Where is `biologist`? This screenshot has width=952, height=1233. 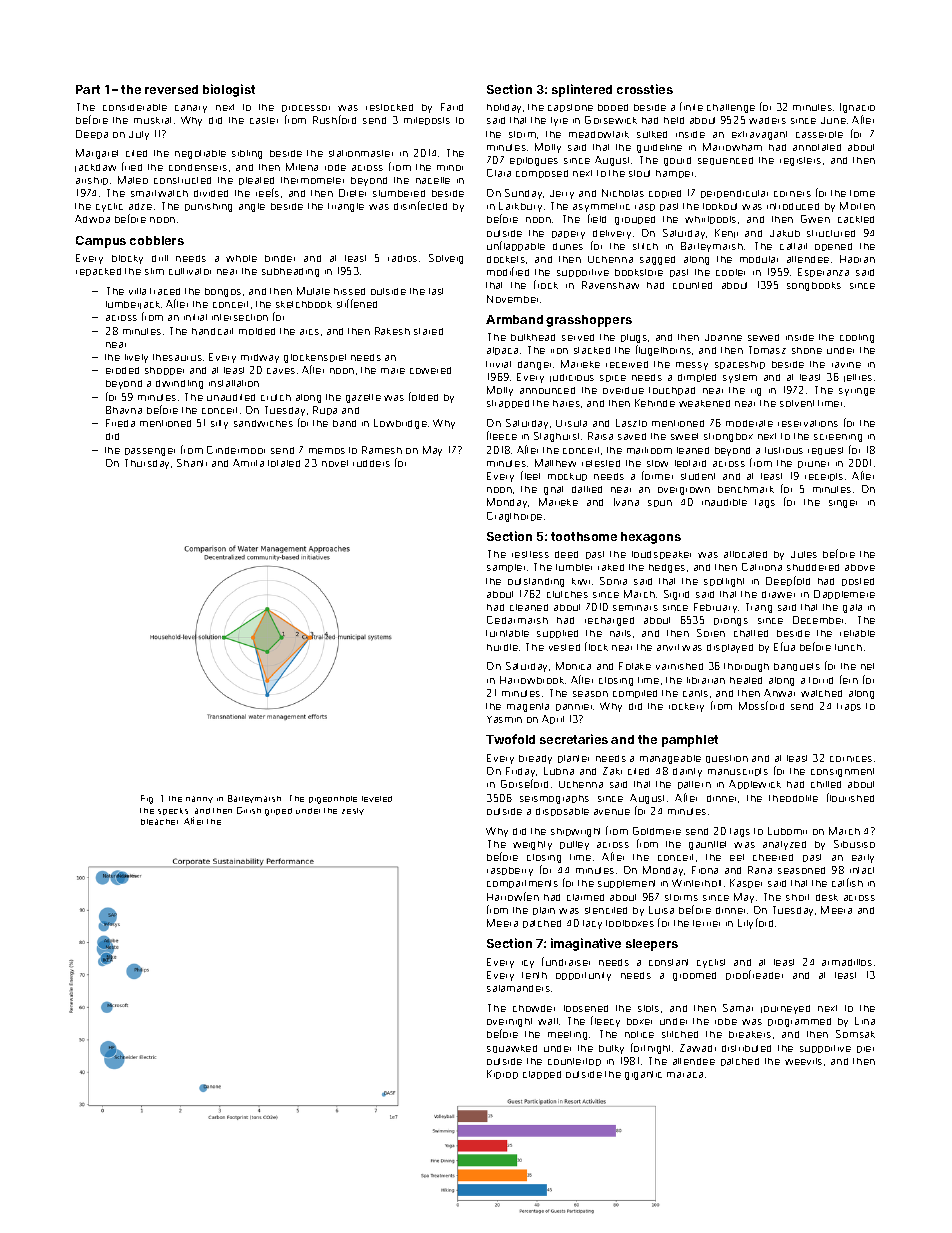 biologist is located at coordinates (229, 90).
